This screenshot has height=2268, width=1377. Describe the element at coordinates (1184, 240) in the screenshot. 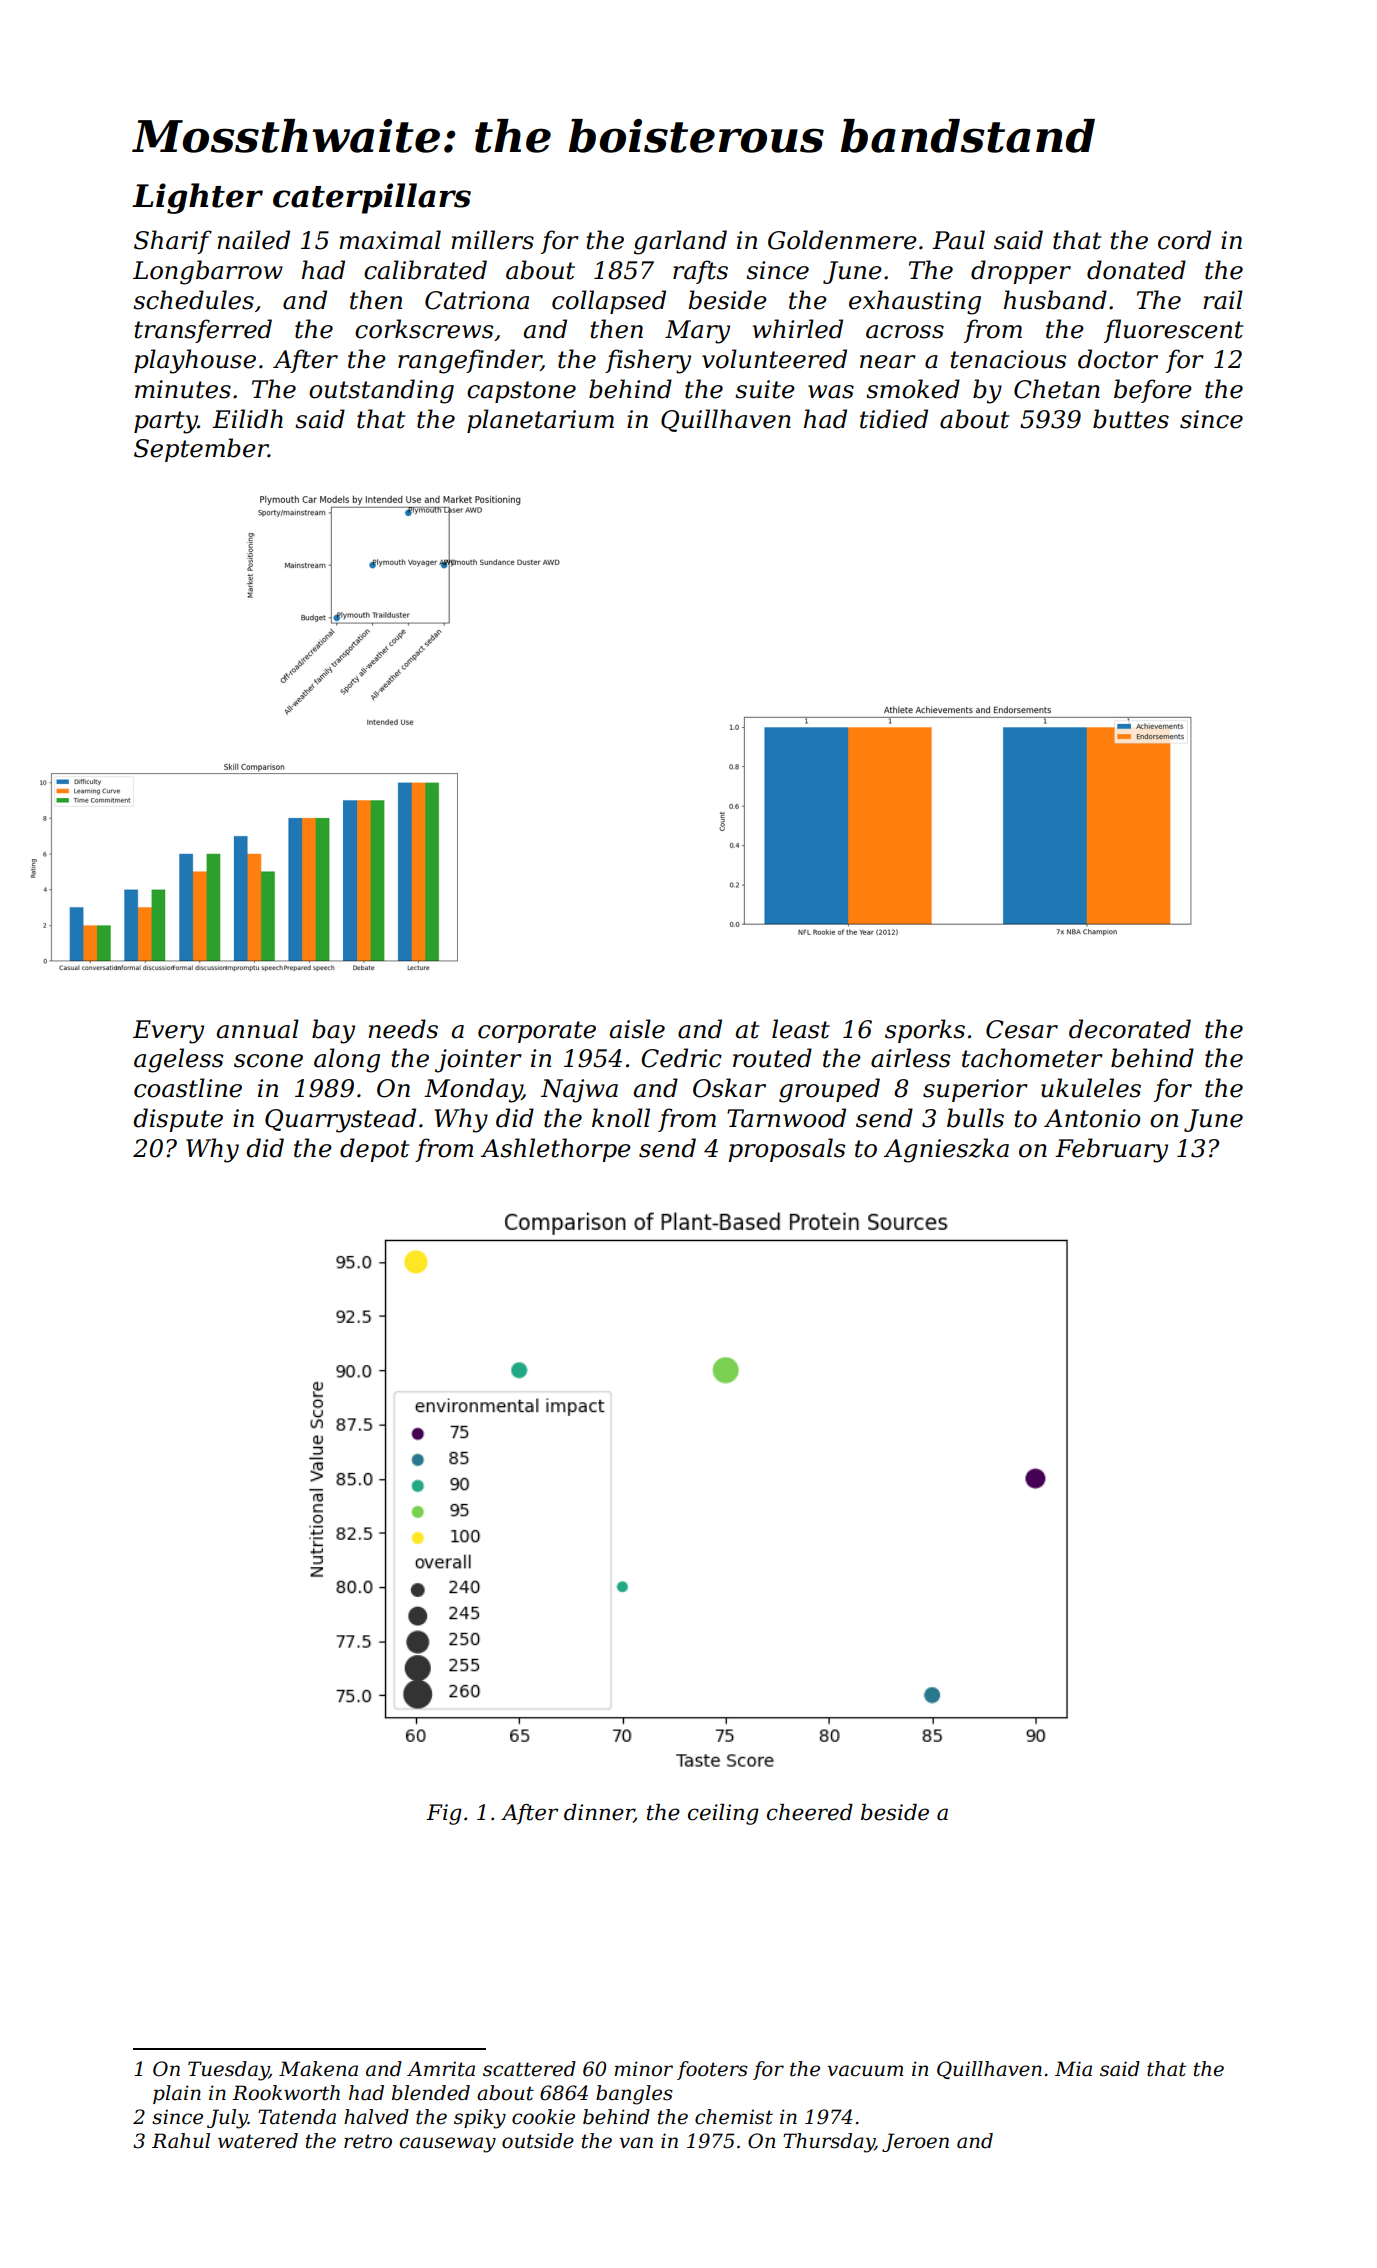

I see `cord` at that location.
